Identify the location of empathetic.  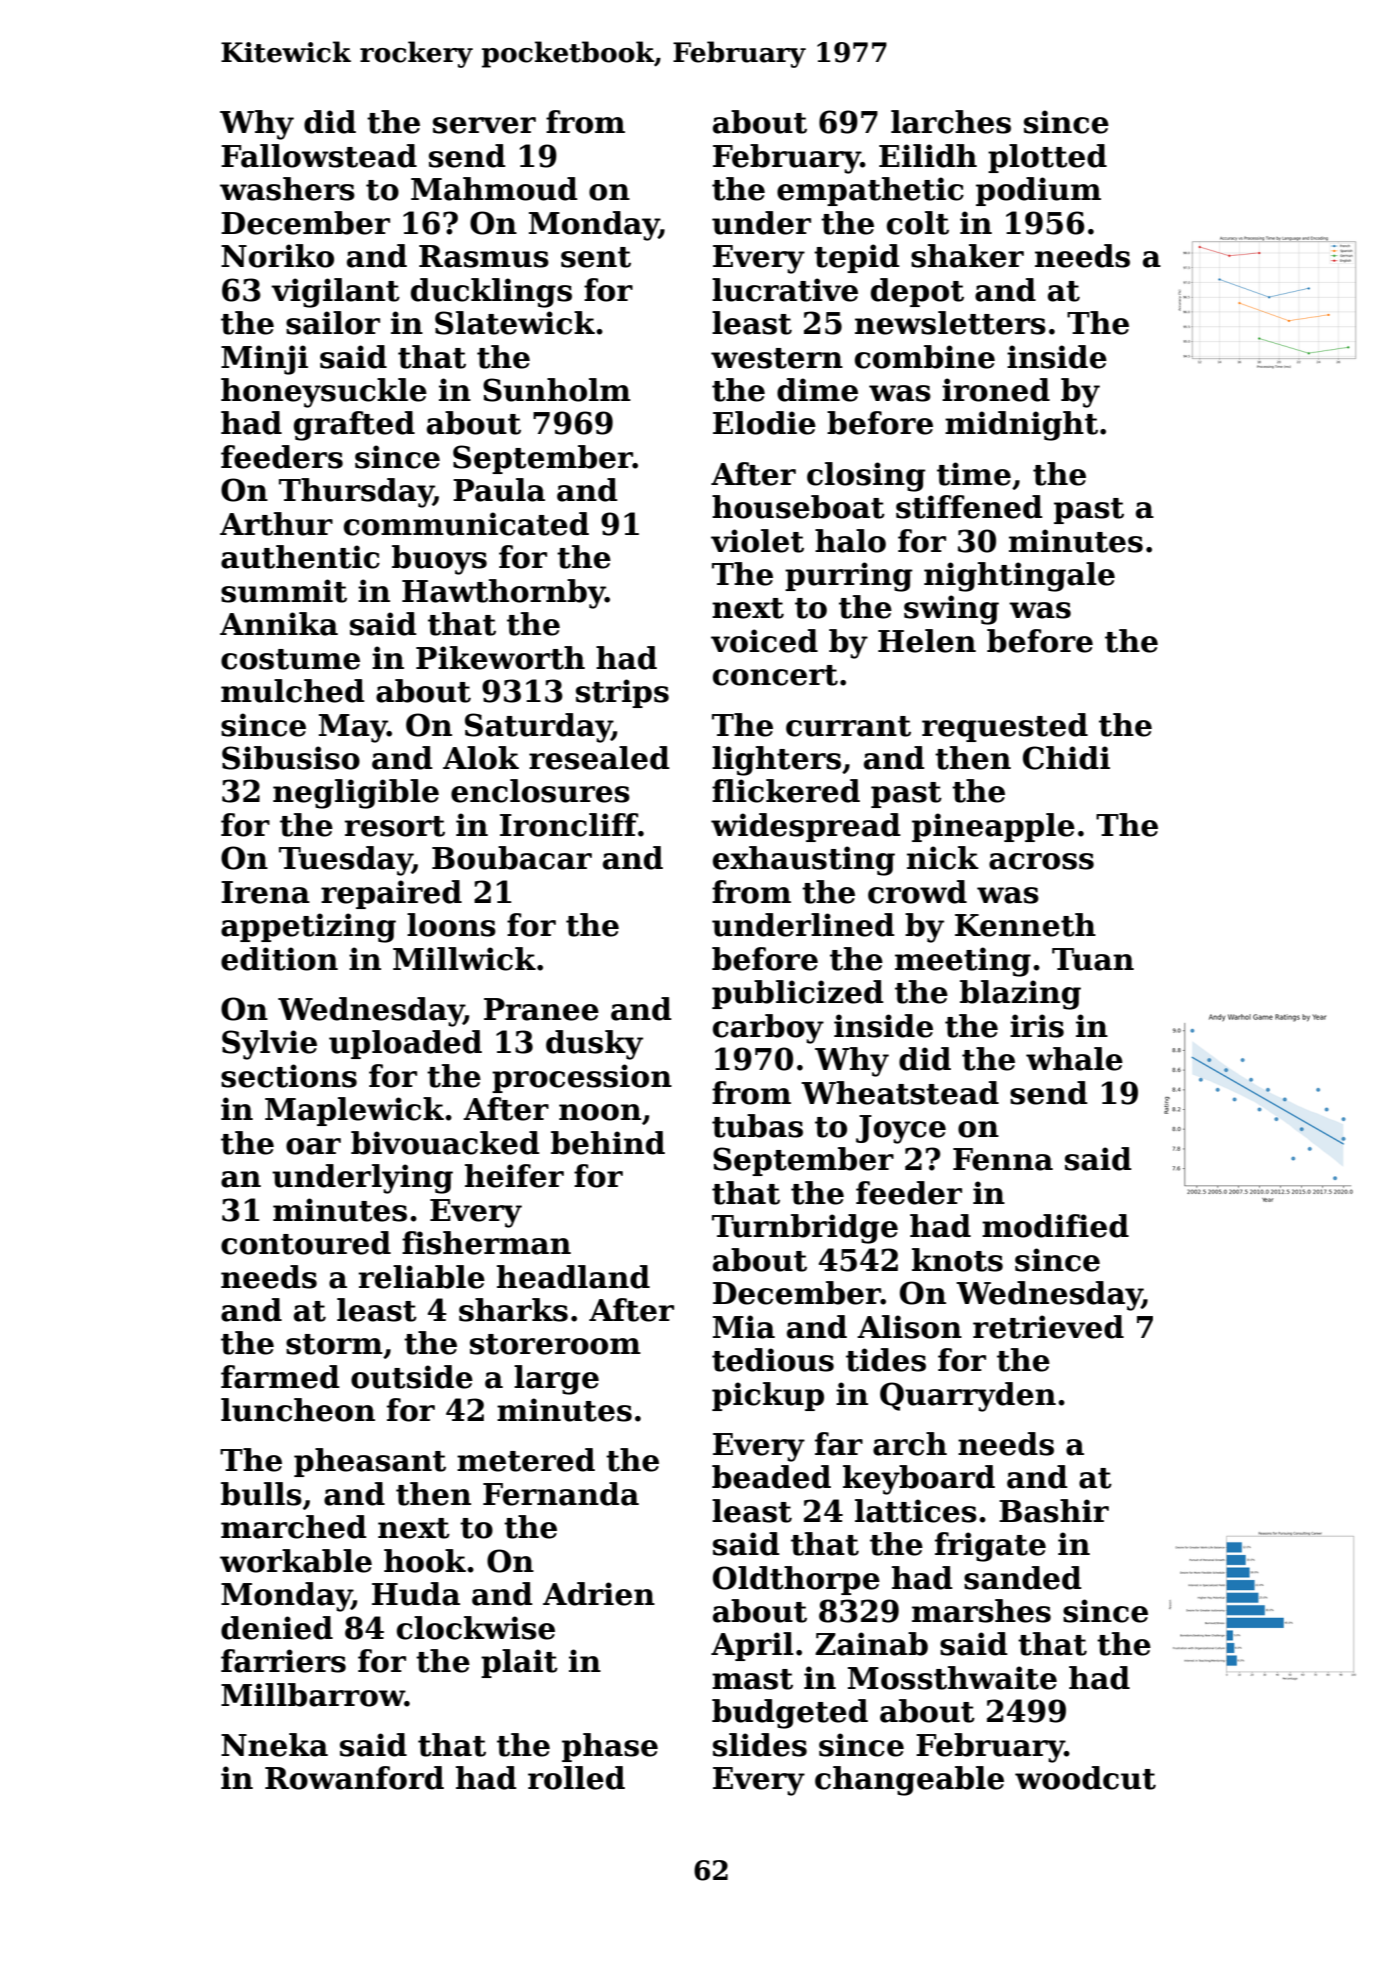
(870, 191).
